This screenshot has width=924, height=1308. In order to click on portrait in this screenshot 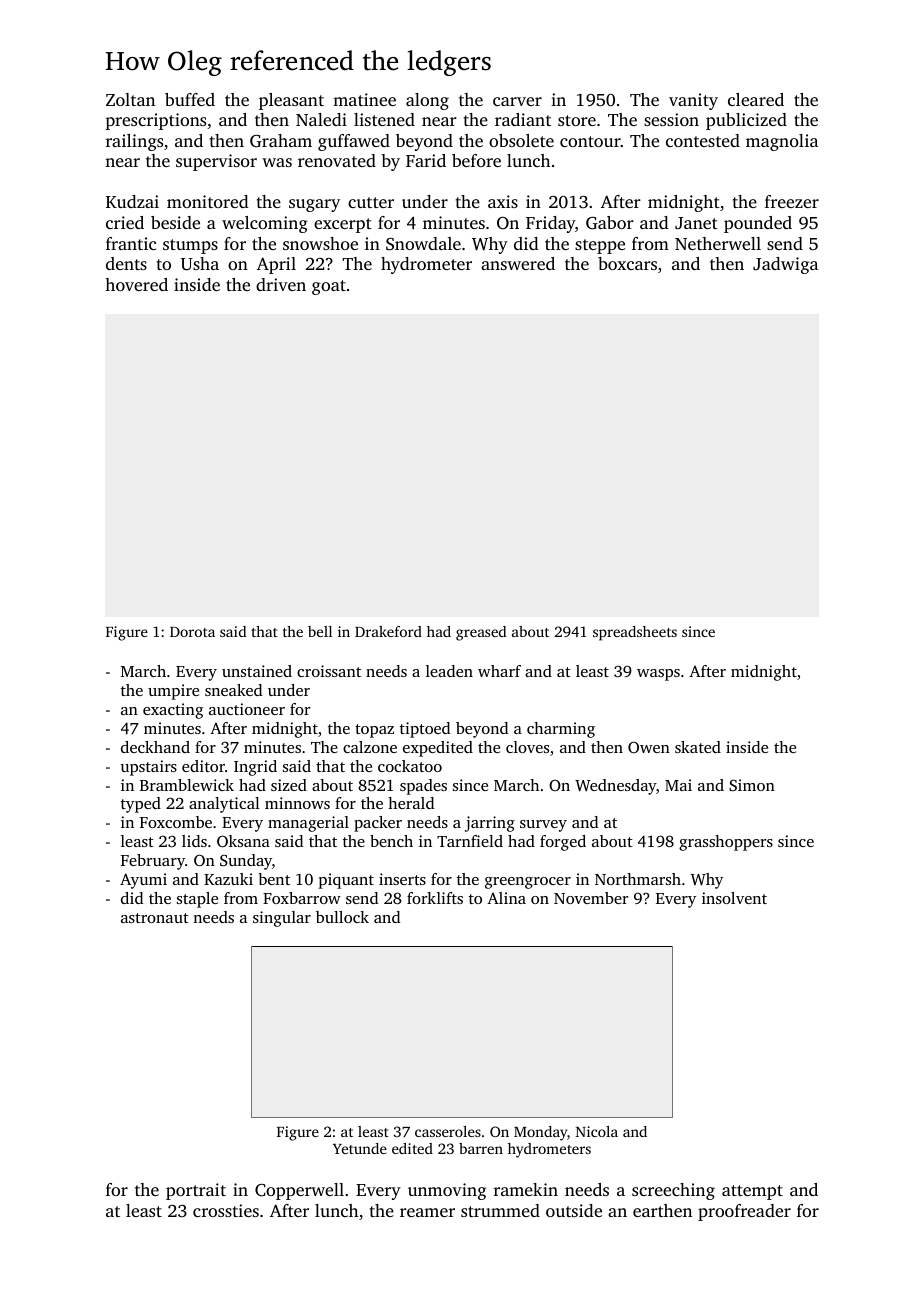, I will do `click(196, 1191)`.
